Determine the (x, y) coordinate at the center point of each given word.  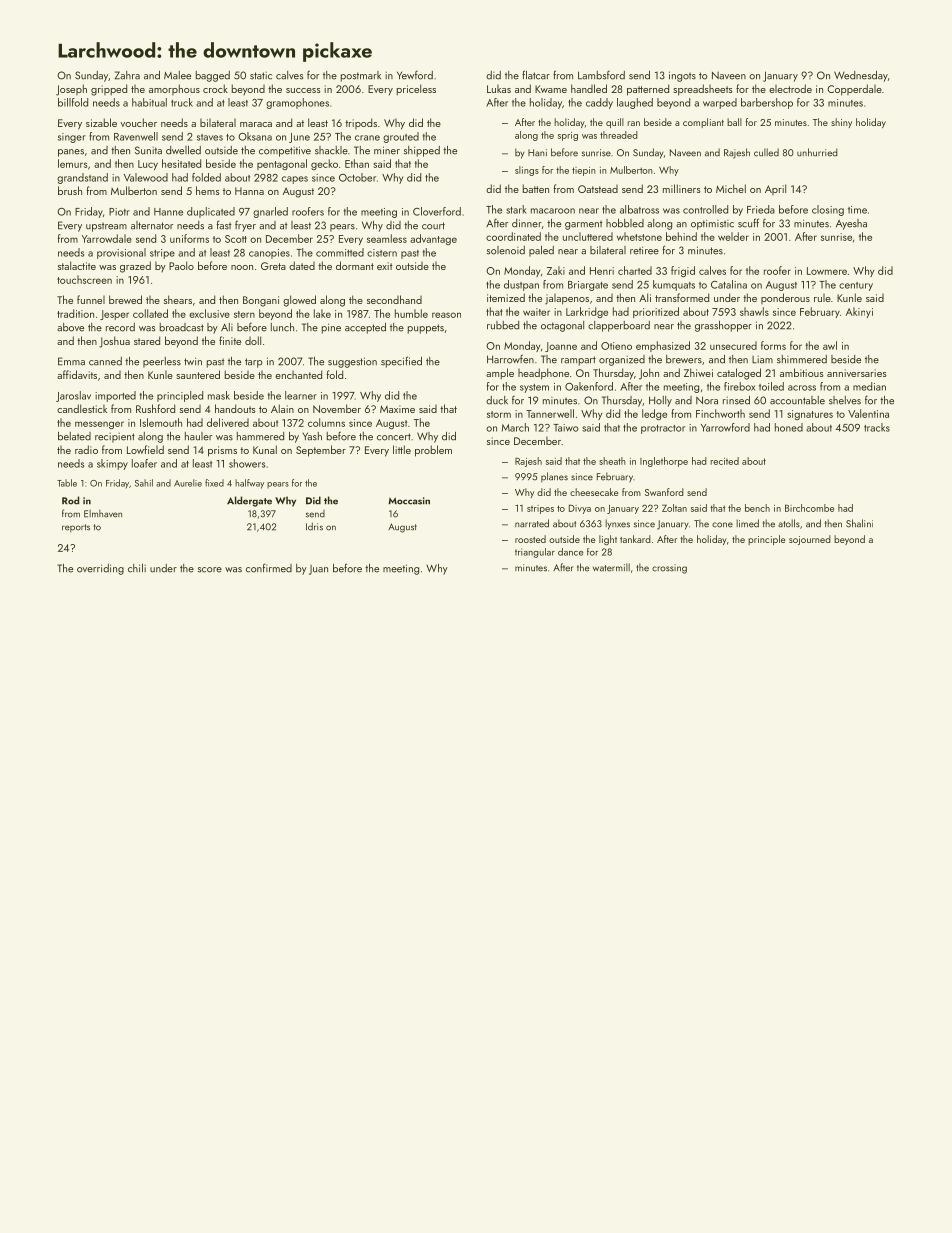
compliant (703, 123)
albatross (639, 209)
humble (411, 313)
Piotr (119, 212)
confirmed (269, 568)
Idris (314, 526)
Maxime (397, 409)
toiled (771, 386)
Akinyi (859, 312)
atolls (789, 523)
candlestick (82, 408)
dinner (527, 223)
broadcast (182, 327)
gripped (109, 90)
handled (589, 88)
